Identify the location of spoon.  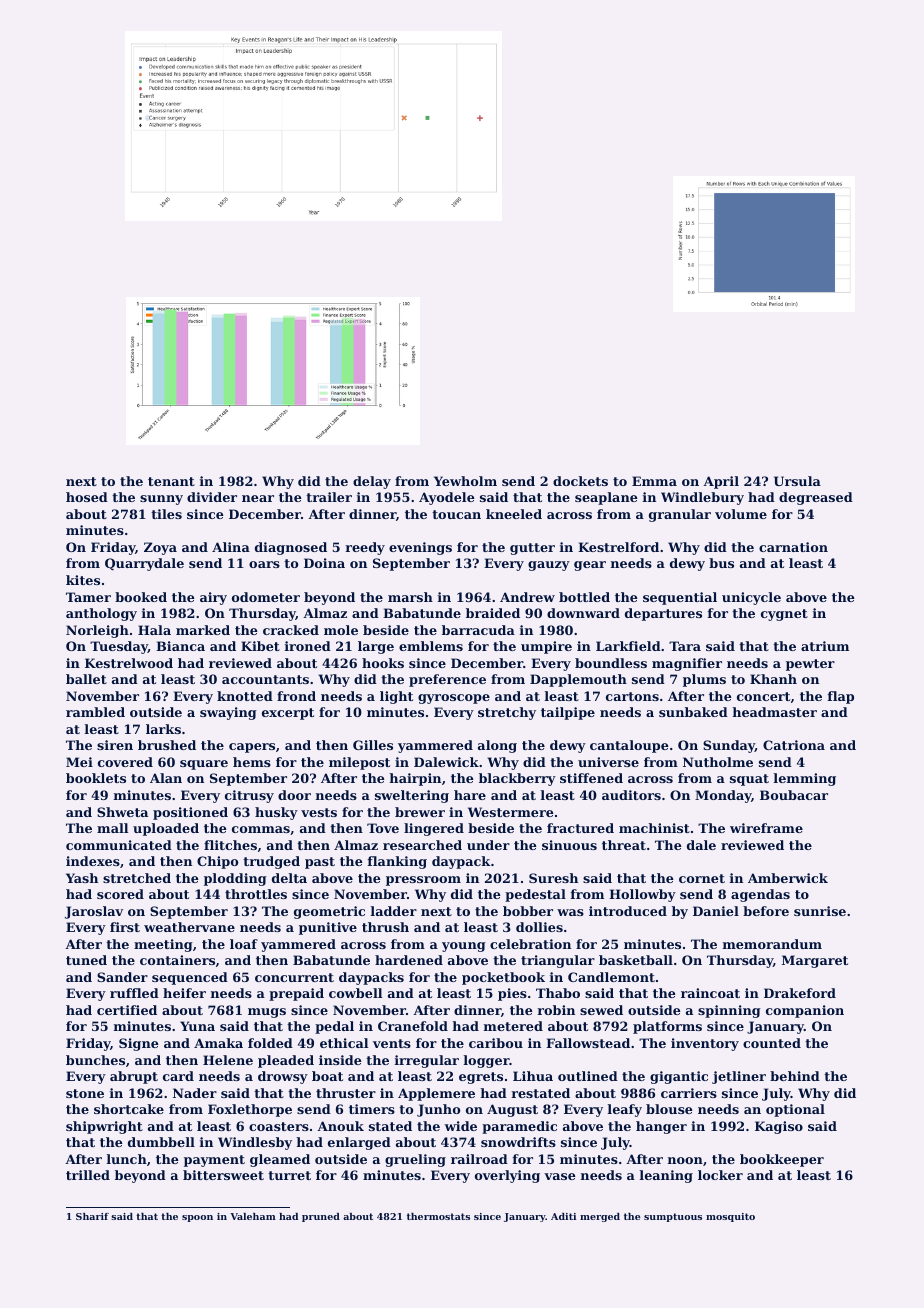
(197, 1218).
